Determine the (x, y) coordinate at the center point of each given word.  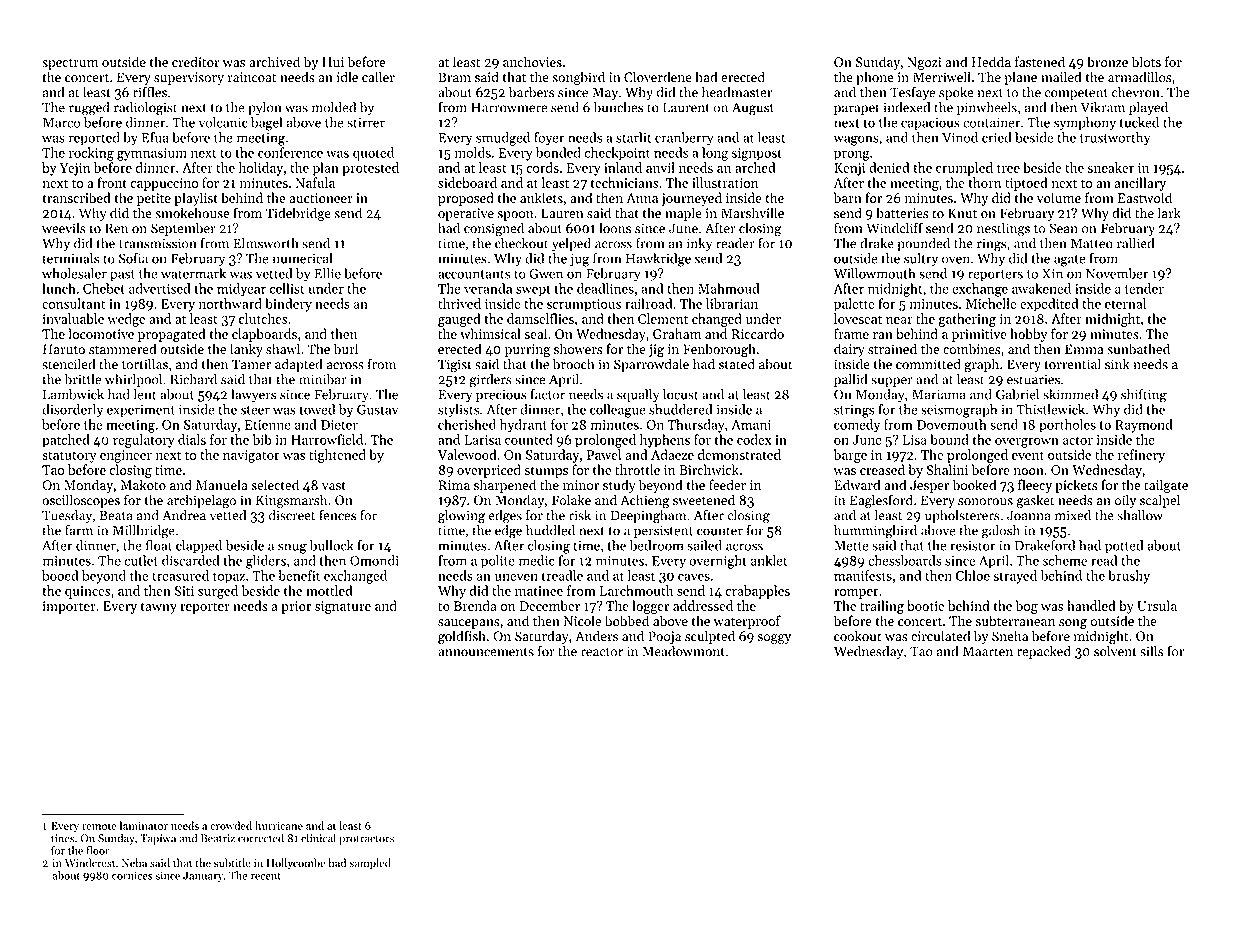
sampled (370, 864)
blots (1146, 61)
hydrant (523, 426)
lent (144, 394)
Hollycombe (296, 864)
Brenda (475, 605)
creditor (196, 61)
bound (949, 439)
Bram (454, 77)
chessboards (905, 560)
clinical (318, 838)
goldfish (462, 637)
